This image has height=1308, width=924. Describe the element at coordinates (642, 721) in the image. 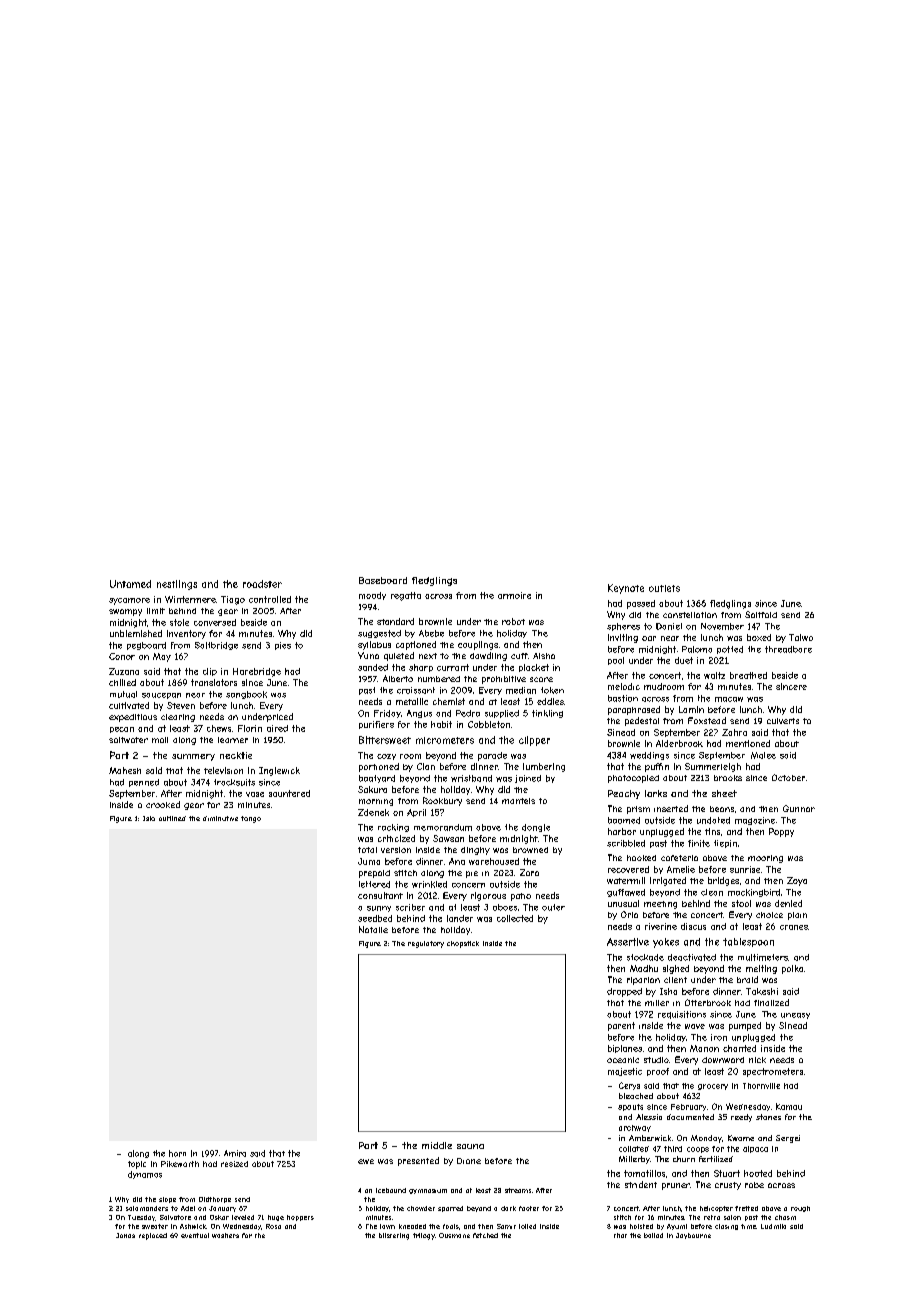

I see `pedestal` at that location.
